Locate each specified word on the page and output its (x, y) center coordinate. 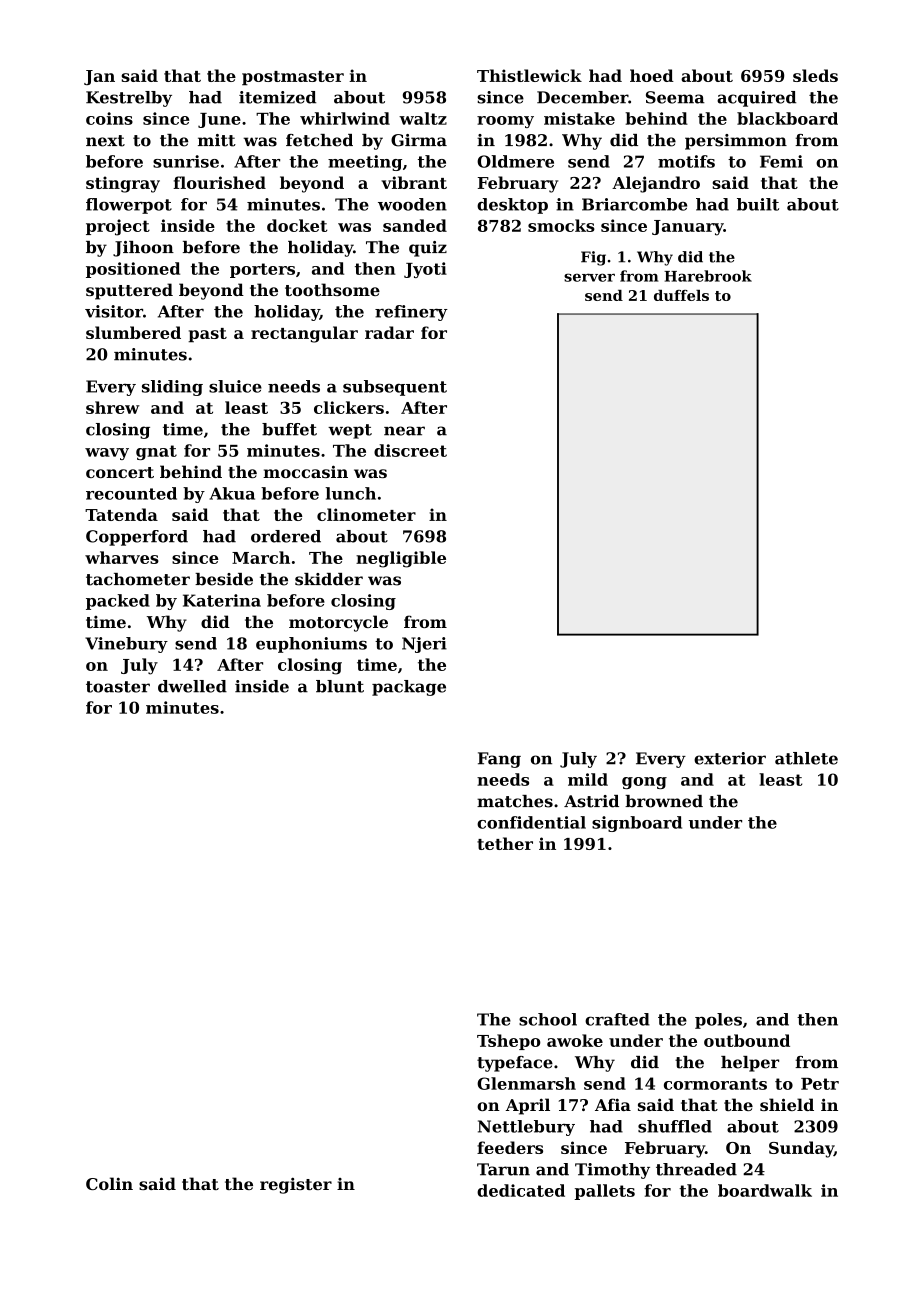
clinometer (366, 514)
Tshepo (509, 1042)
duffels (681, 295)
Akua (232, 493)
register (296, 1185)
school (548, 1019)
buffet (289, 429)
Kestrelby (129, 99)
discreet (410, 450)
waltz (423, 118)
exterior (730, 758)
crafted (617, 1019)
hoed (652, 75)
